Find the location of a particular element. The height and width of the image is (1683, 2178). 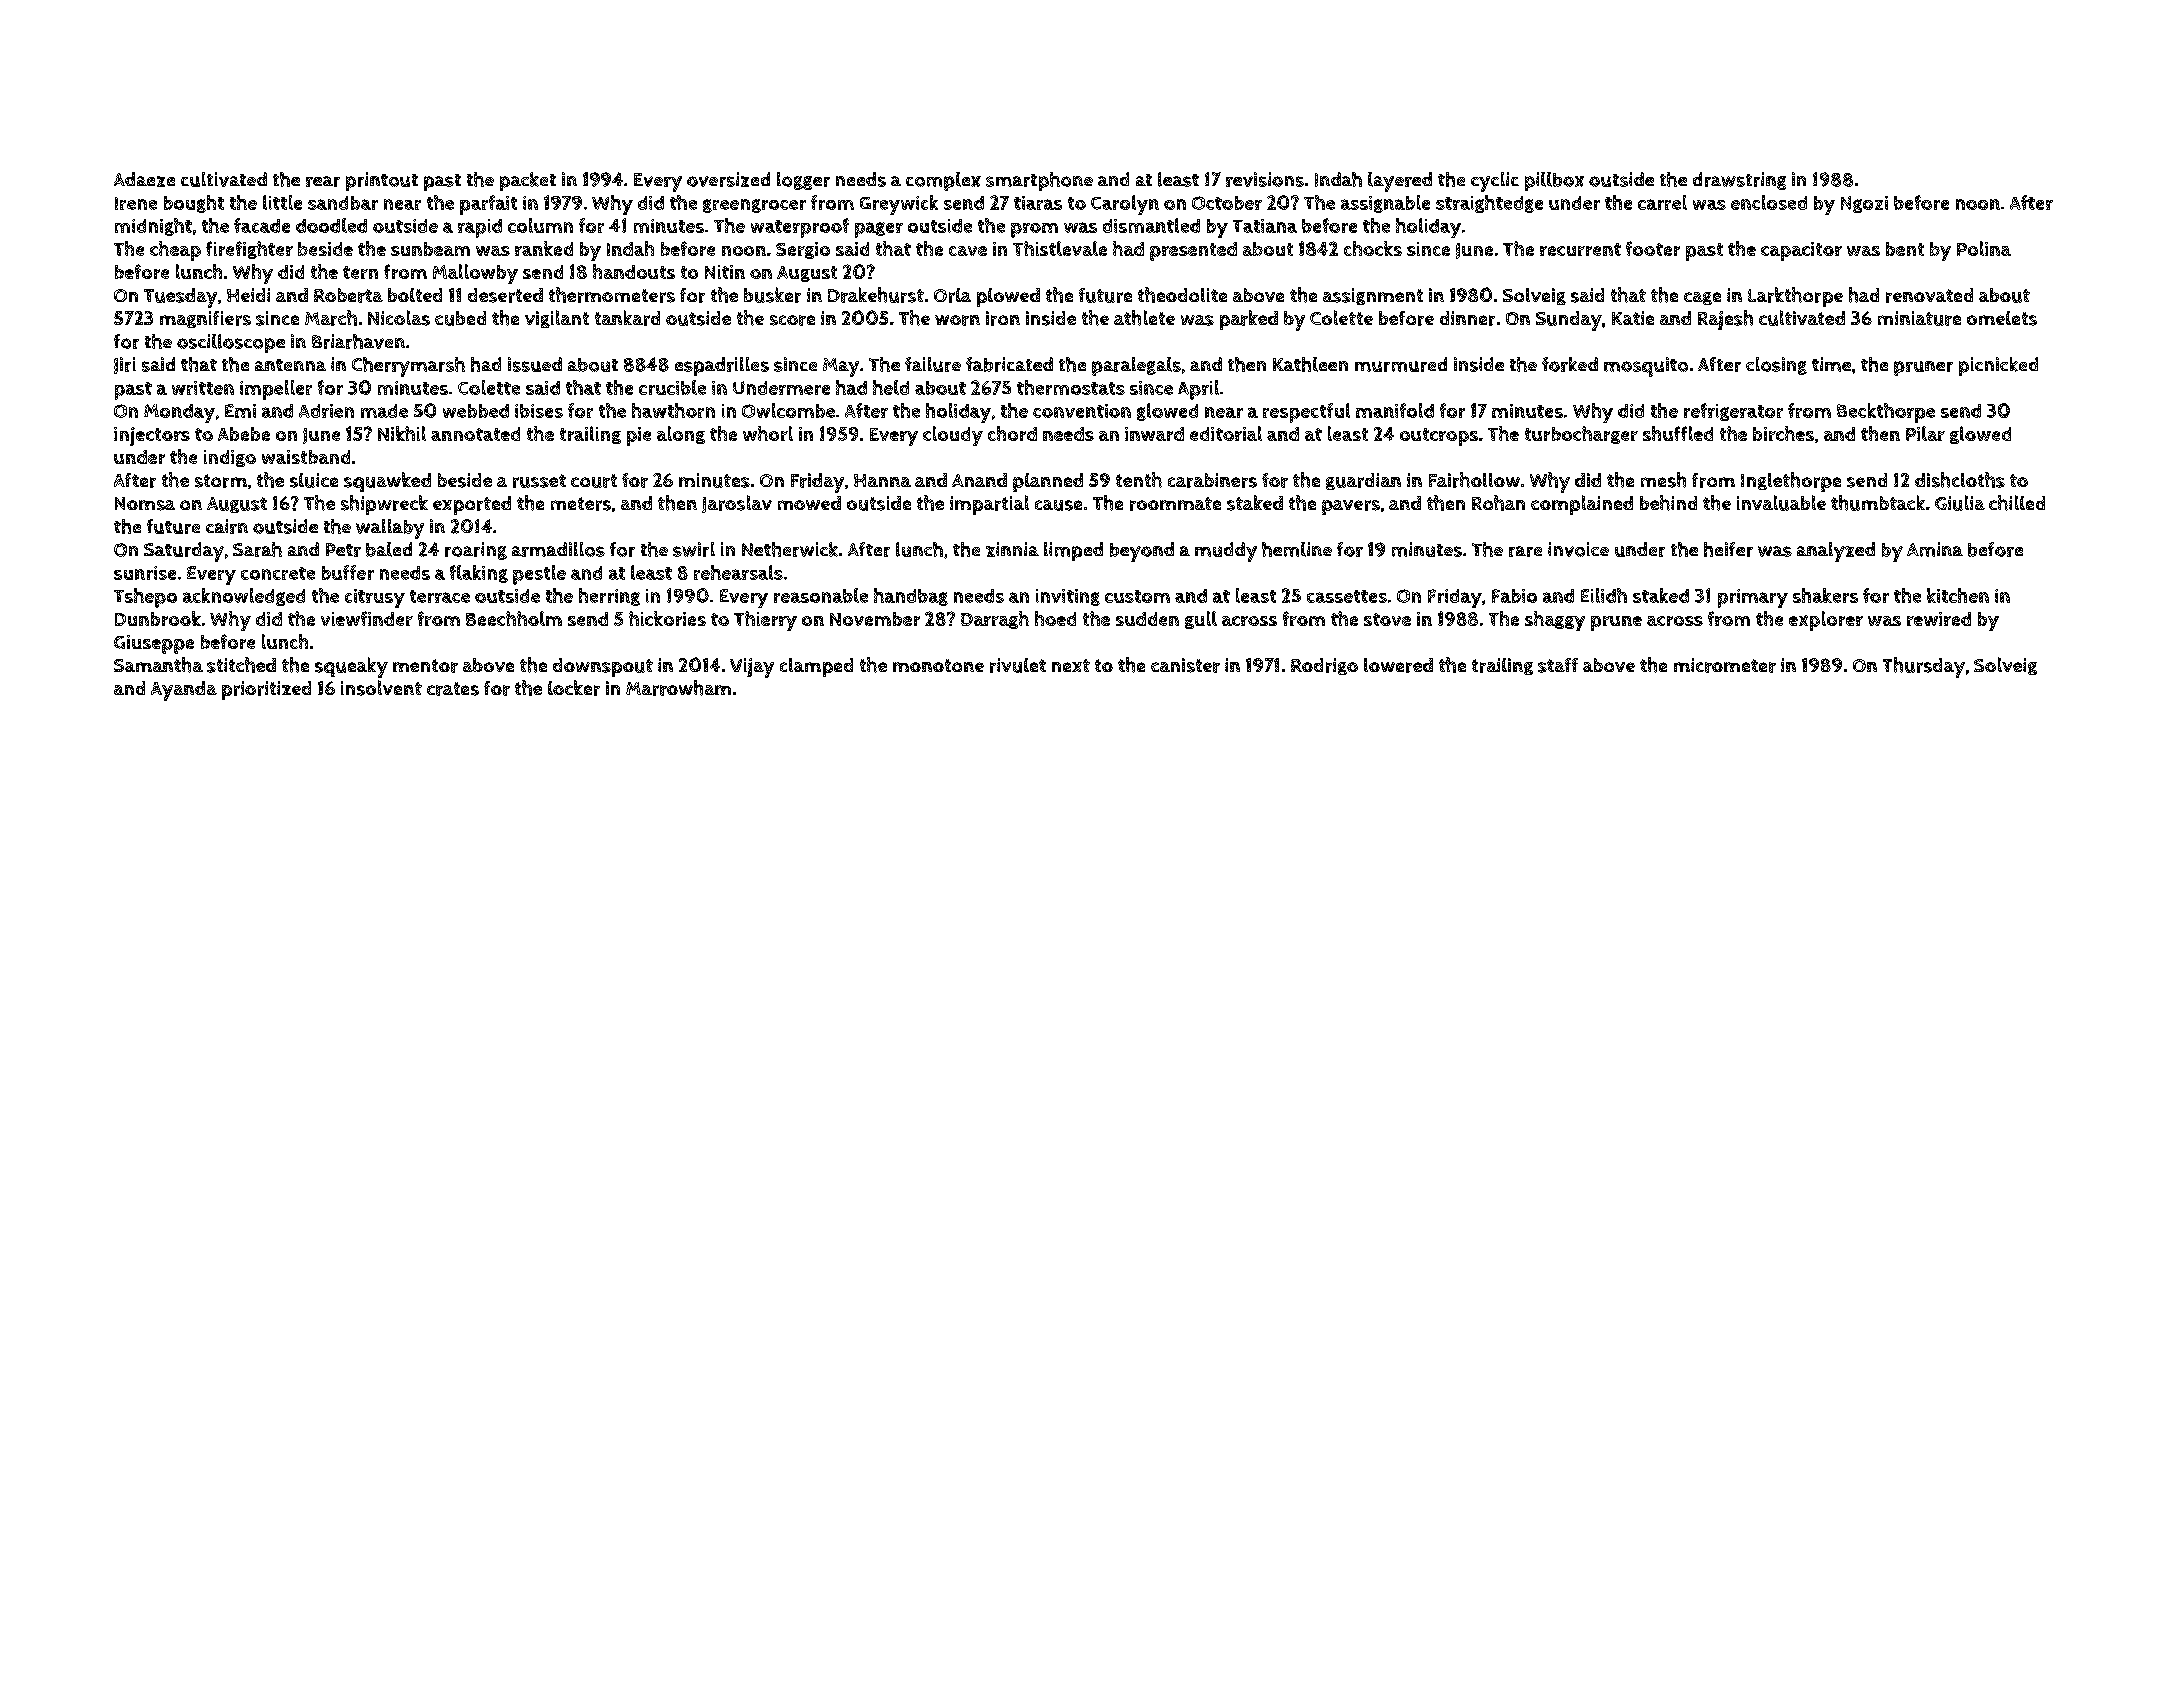

Ngozi is located at coordinates (1864, 204).
